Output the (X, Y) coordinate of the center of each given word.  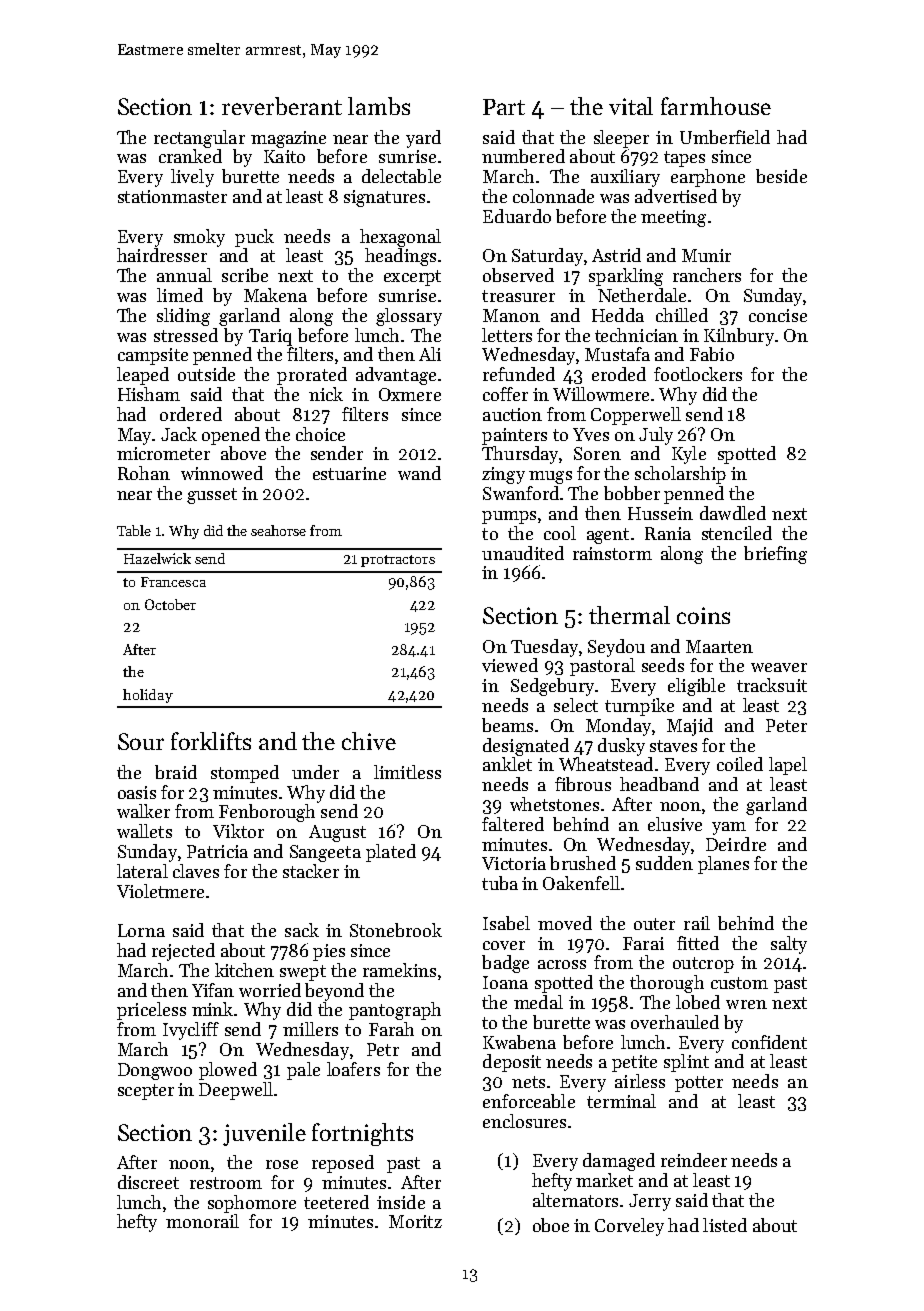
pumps (509, 517)
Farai (643, 943)
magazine (288, 139)
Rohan (144, 473)
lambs (379, 106)
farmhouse (716, 106)
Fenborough (267, 813)
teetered (336, 1202)
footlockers (698, 374)
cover (504, 945)
